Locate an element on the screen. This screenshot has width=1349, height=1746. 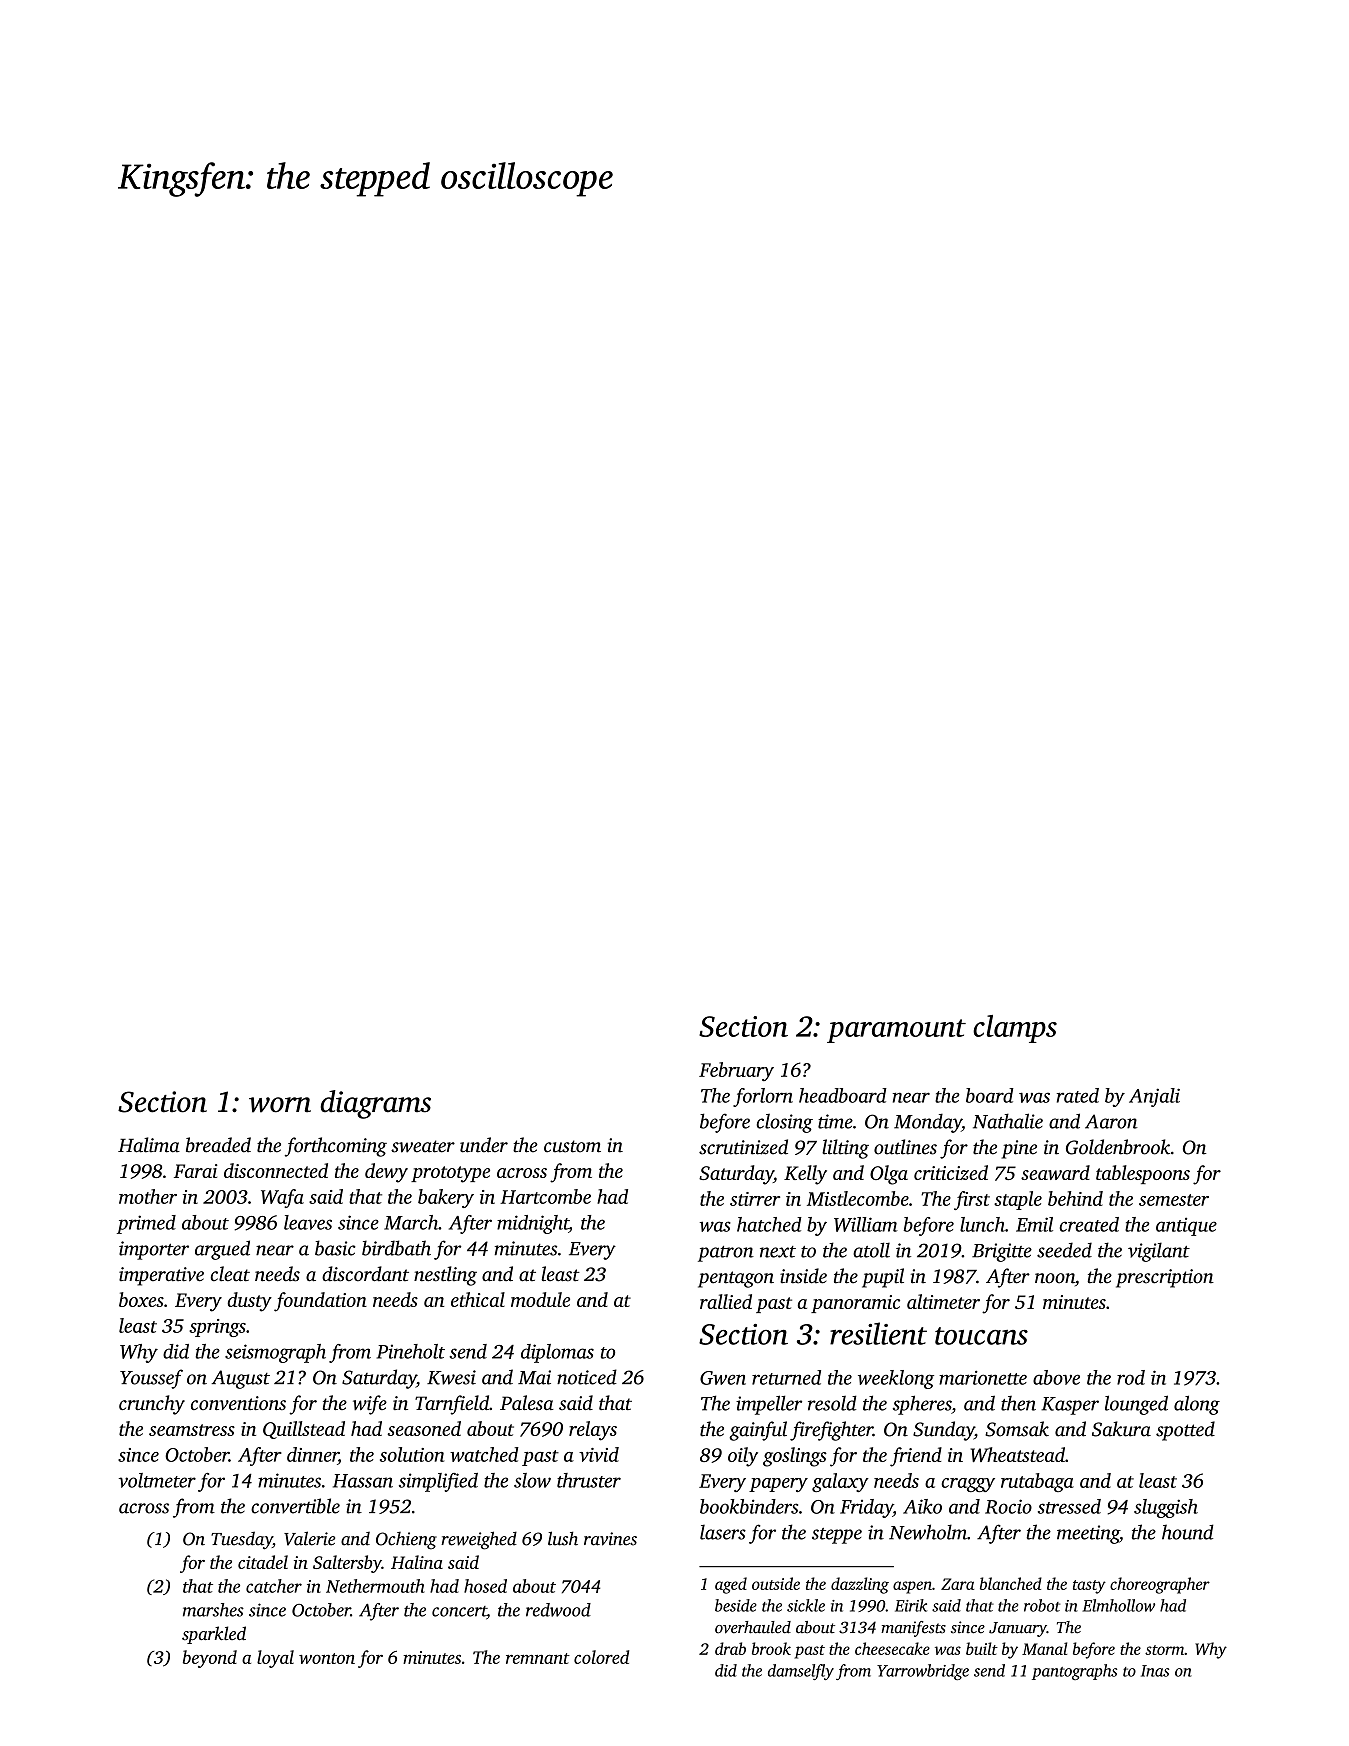
toucans is located at coordinates (981, 1336).
